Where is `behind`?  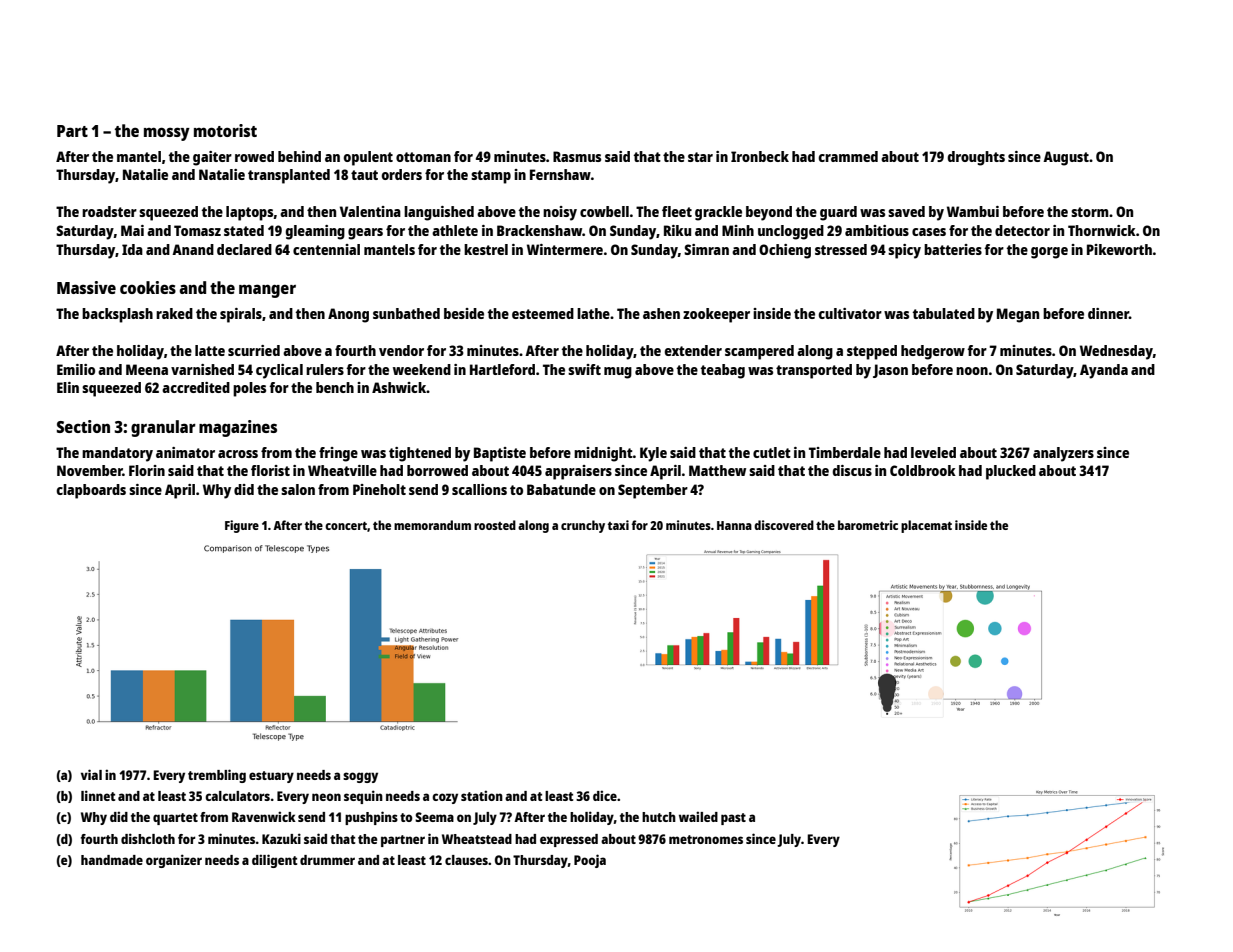
behind is located at coordinates (299, 156).
